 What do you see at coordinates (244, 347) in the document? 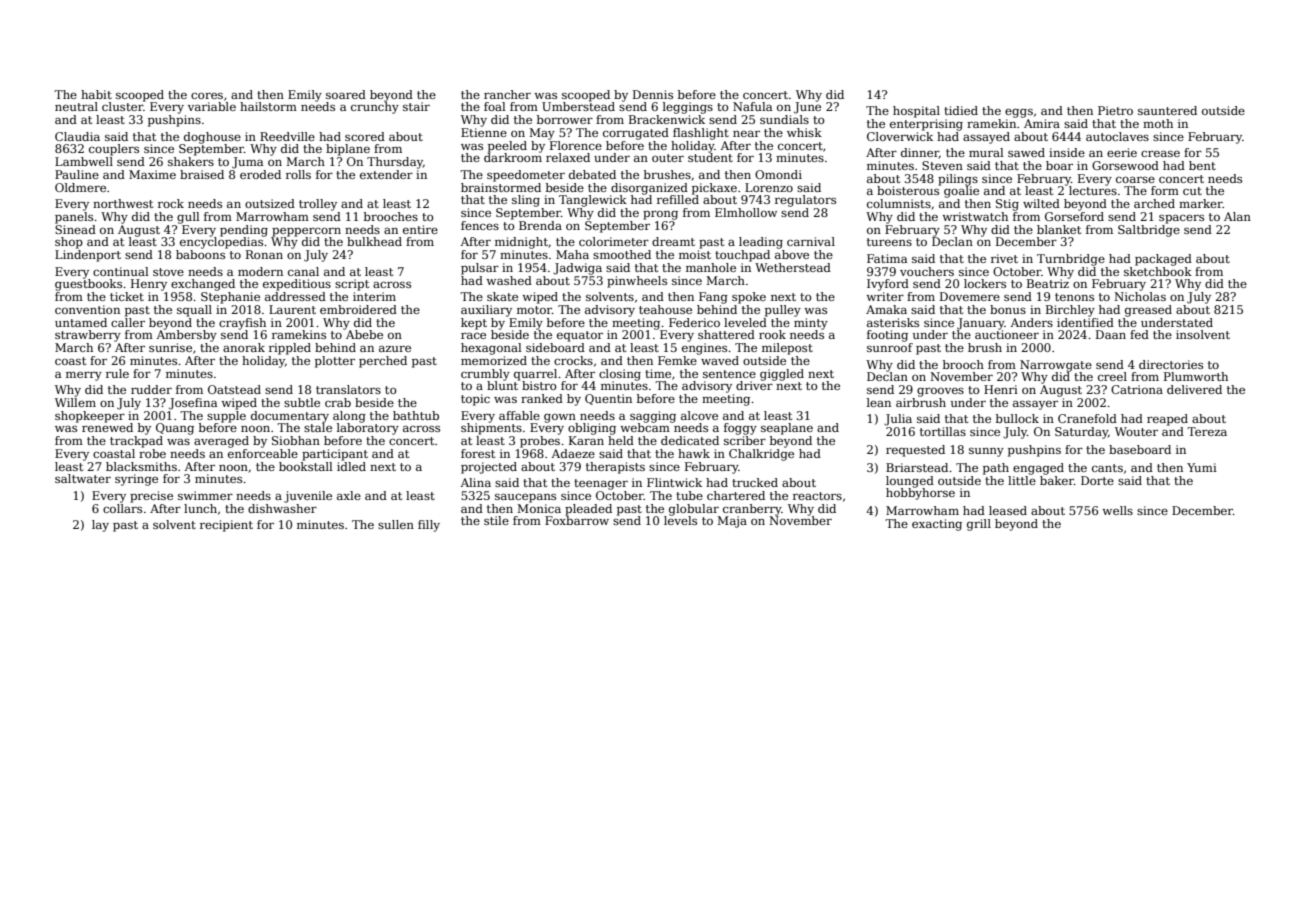
I see `anorak` at bounding box center [244, 347].
